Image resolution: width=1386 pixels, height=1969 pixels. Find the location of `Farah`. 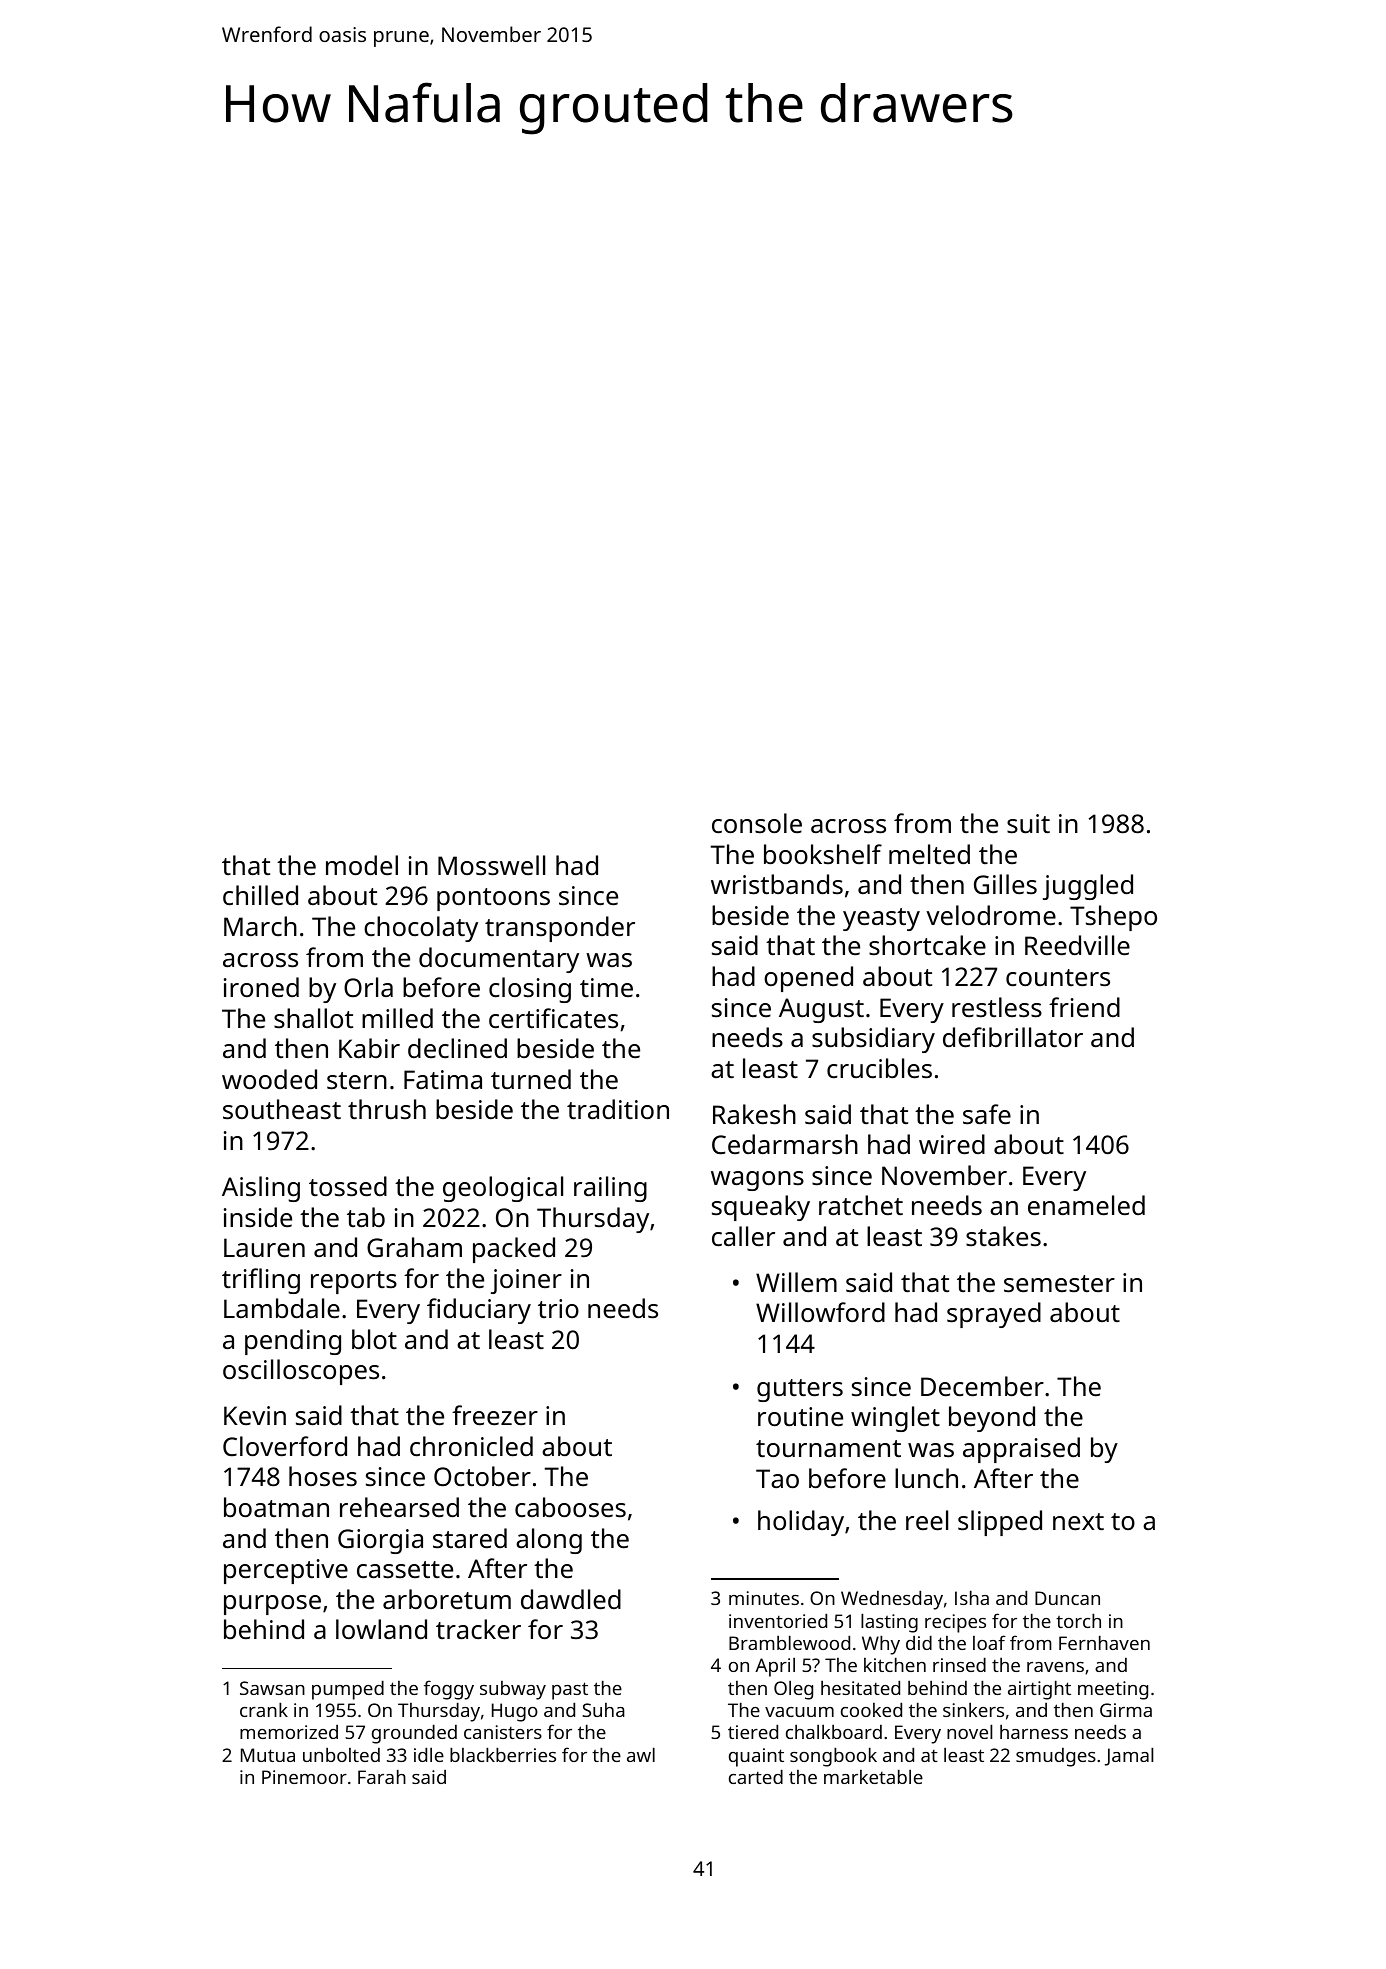

Farah is located at coordinates (382, 1776).
